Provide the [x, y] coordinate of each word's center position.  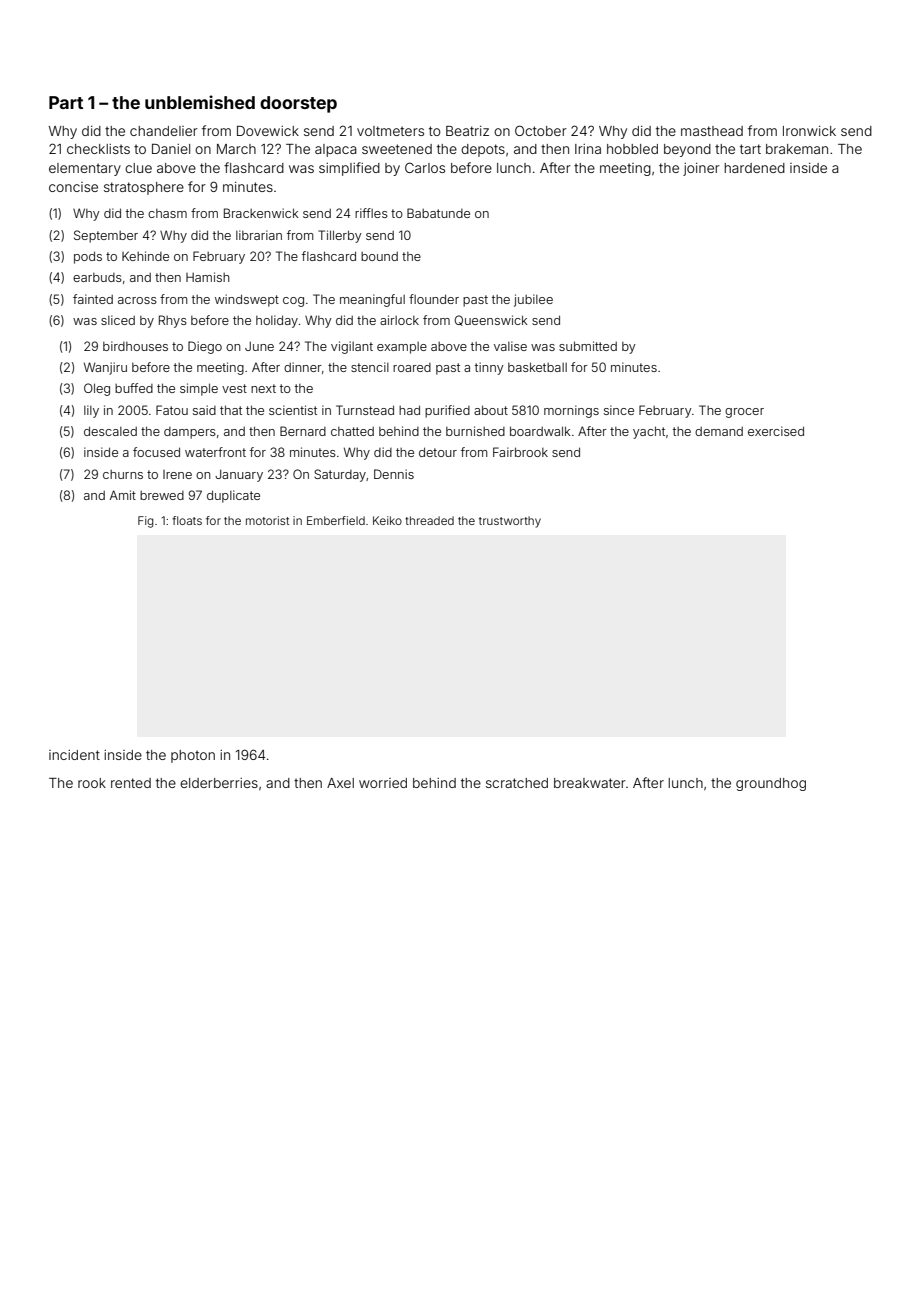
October [541, 130]
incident [74, 755]
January [239, 475]
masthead [712, 131]
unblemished [200, 102]
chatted [352, 431]
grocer [744, 413]
